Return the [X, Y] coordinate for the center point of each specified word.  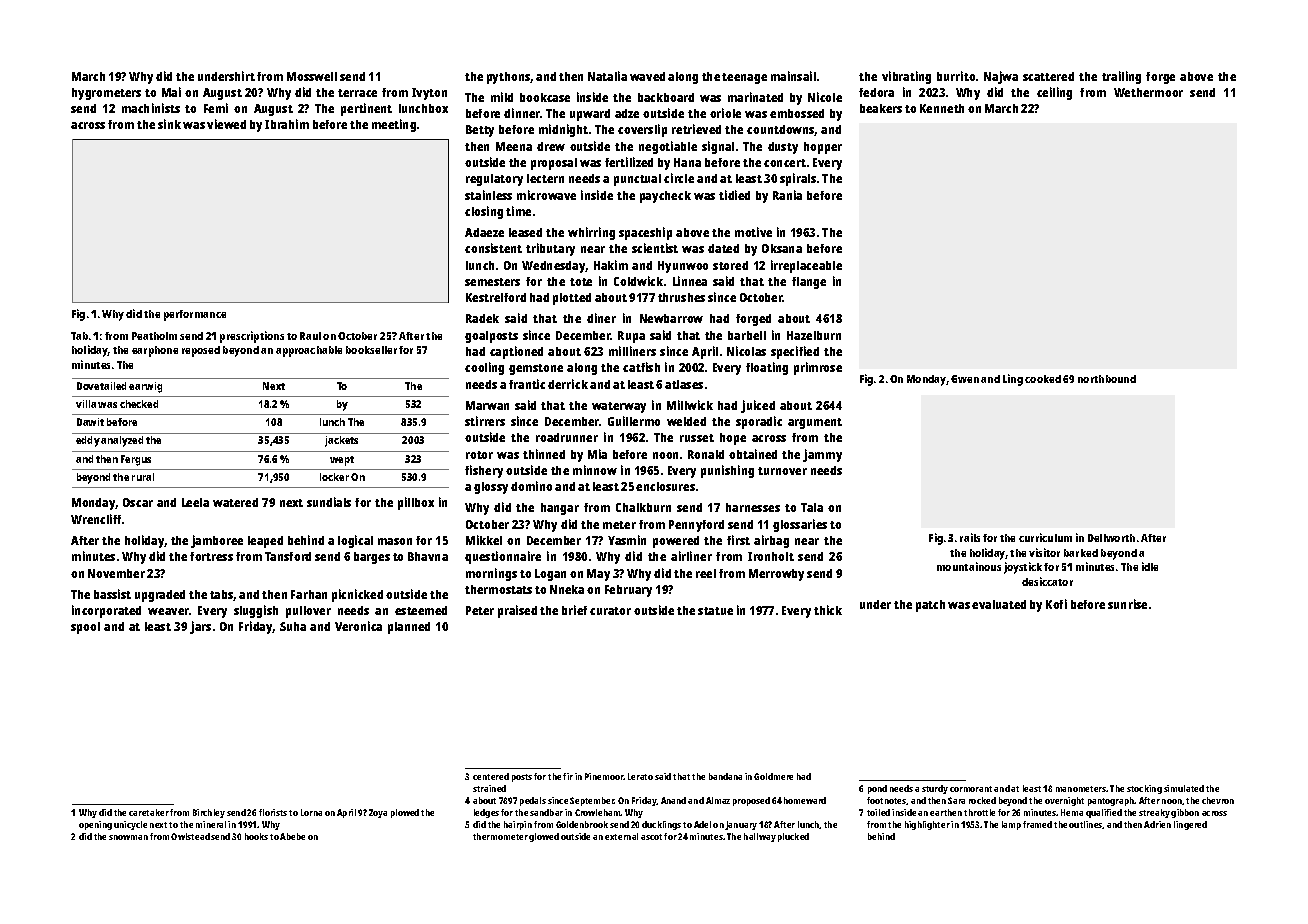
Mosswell [312, 76]
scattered [1048, 76]
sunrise [1127, 604]
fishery [484, 471]
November [116, 573]
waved [647, 76]
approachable [309, 351]
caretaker [149, 812]
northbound [1107, 379]
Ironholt [771, 556]
